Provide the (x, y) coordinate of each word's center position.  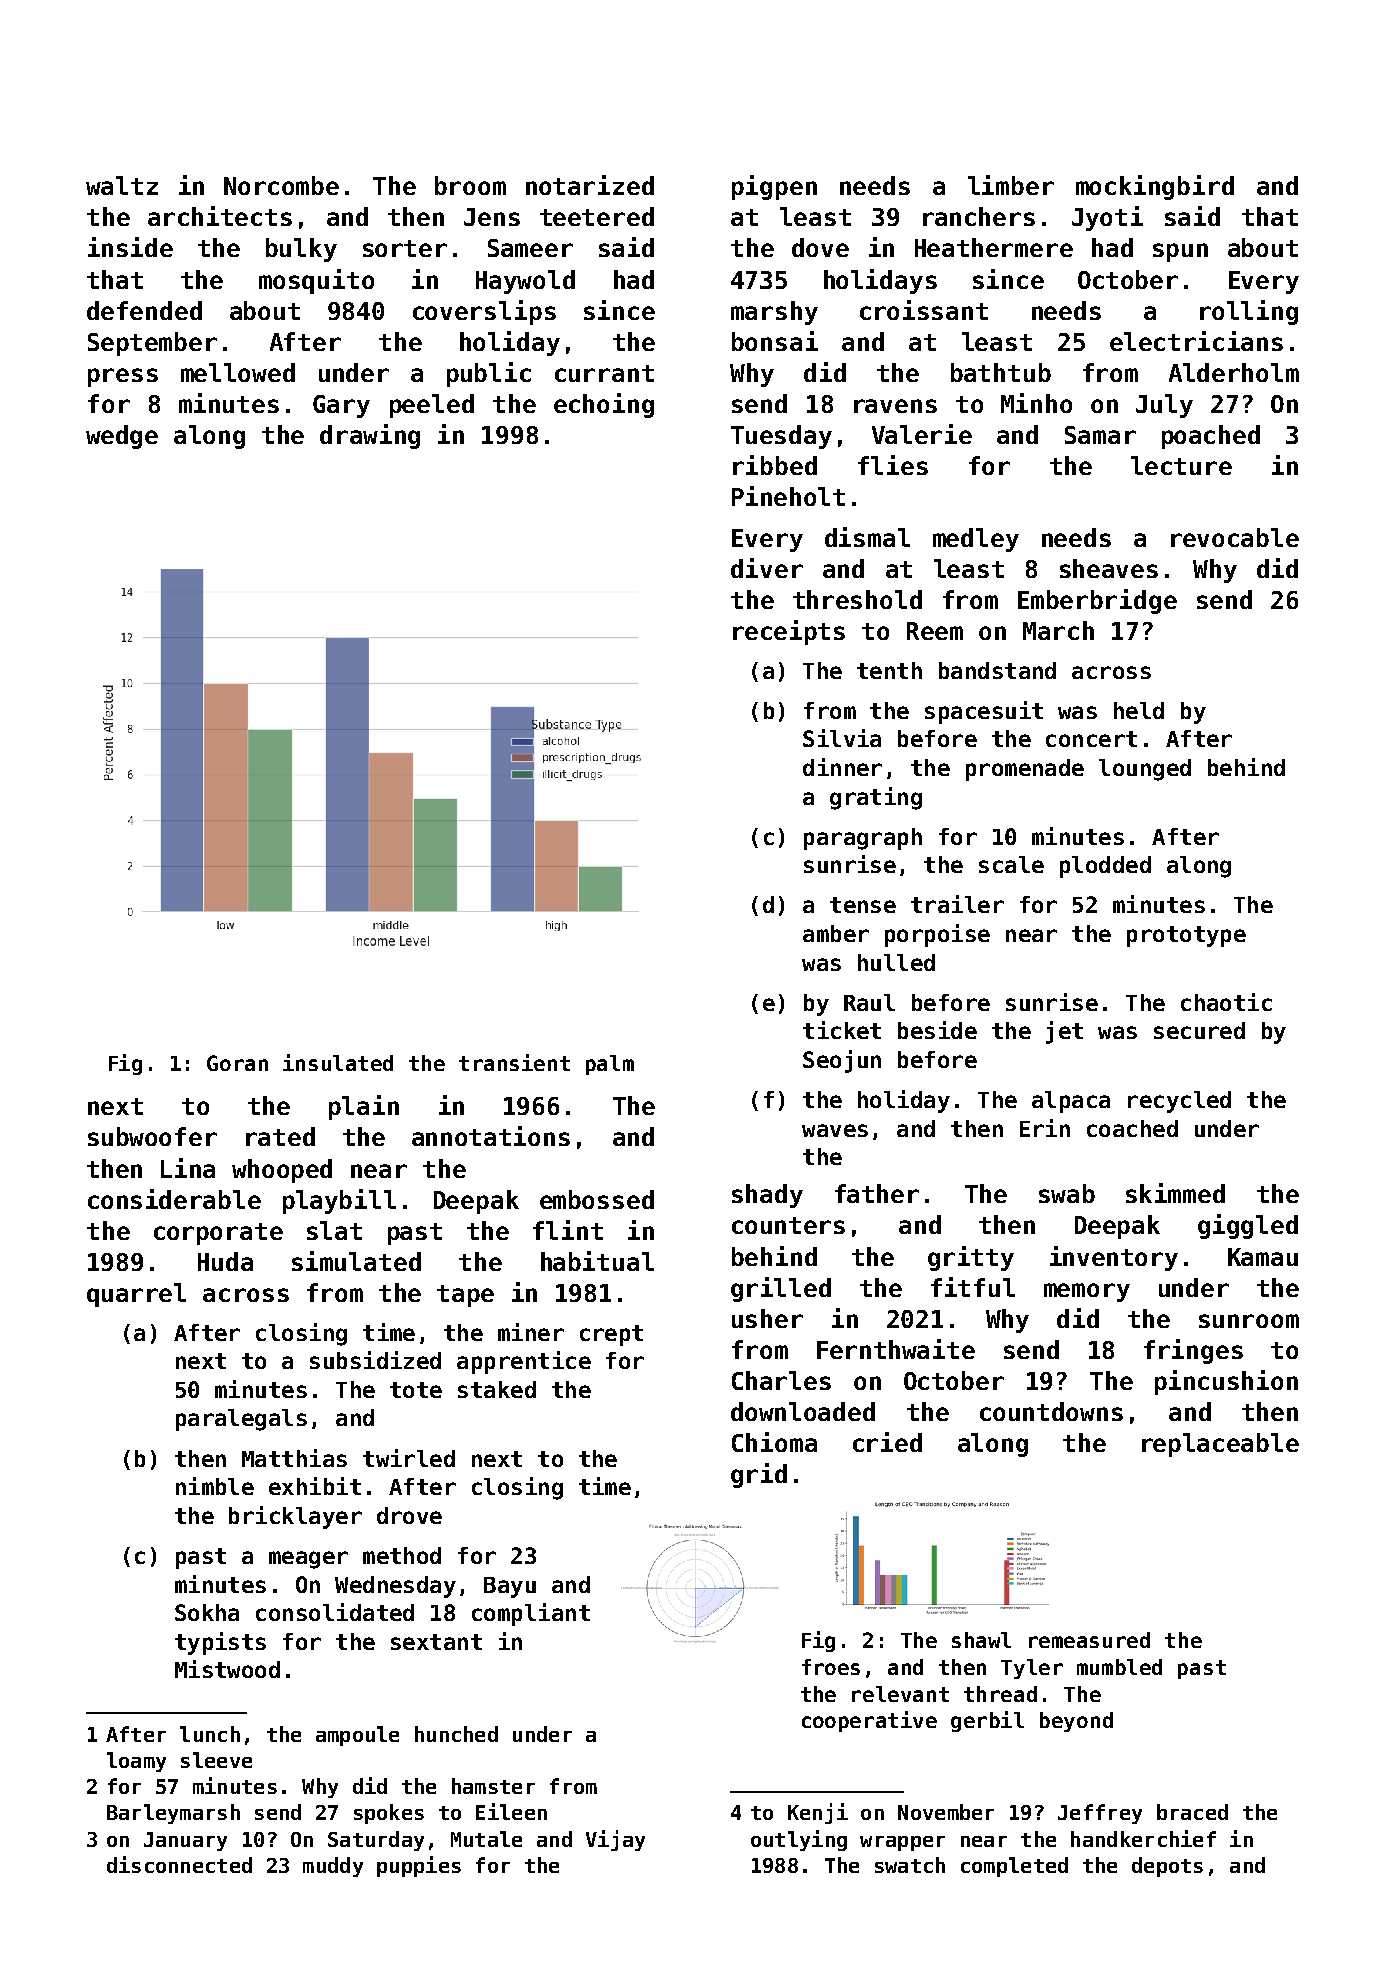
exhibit (315, 1486)
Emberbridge (1097, 601)
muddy (333, 1867)
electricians (1196, 341)
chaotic (1226, 1002)
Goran (237, 1063)
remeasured (1089, 1640)
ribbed (775, 465)
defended (144, 310)
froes (831, 1667)
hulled (896, 962)
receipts (789, 632)
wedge (122, 437)
